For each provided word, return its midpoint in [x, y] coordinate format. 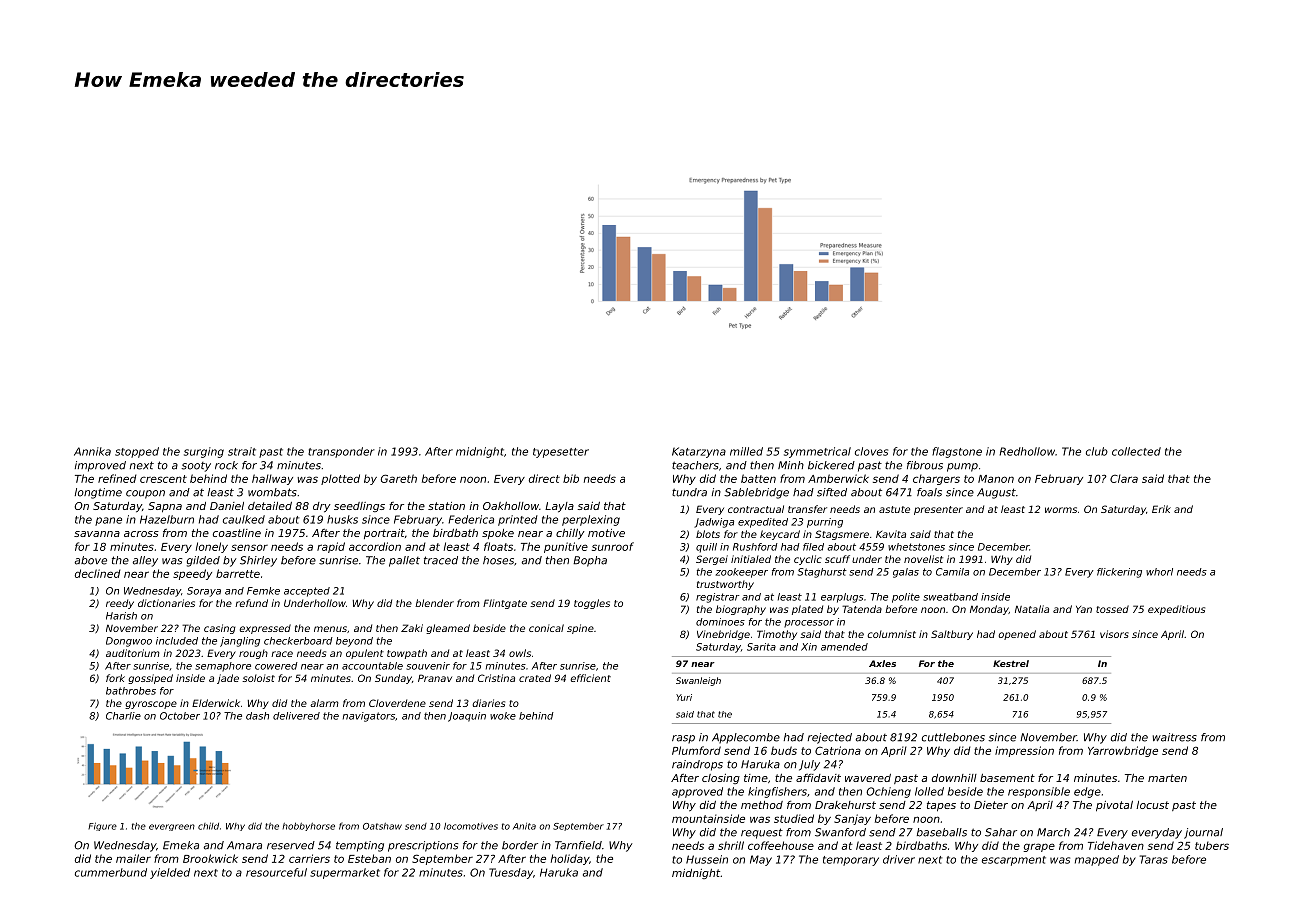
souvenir [428, 666]
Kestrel [1011, 663]
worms [1061, 510]
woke [503, 716]
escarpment [1014, 861]
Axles [882, 663]
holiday [570, 859]
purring [825, 523]
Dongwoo [129, 642]
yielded [170, 873]
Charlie [123, 716]
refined [117, 478]
